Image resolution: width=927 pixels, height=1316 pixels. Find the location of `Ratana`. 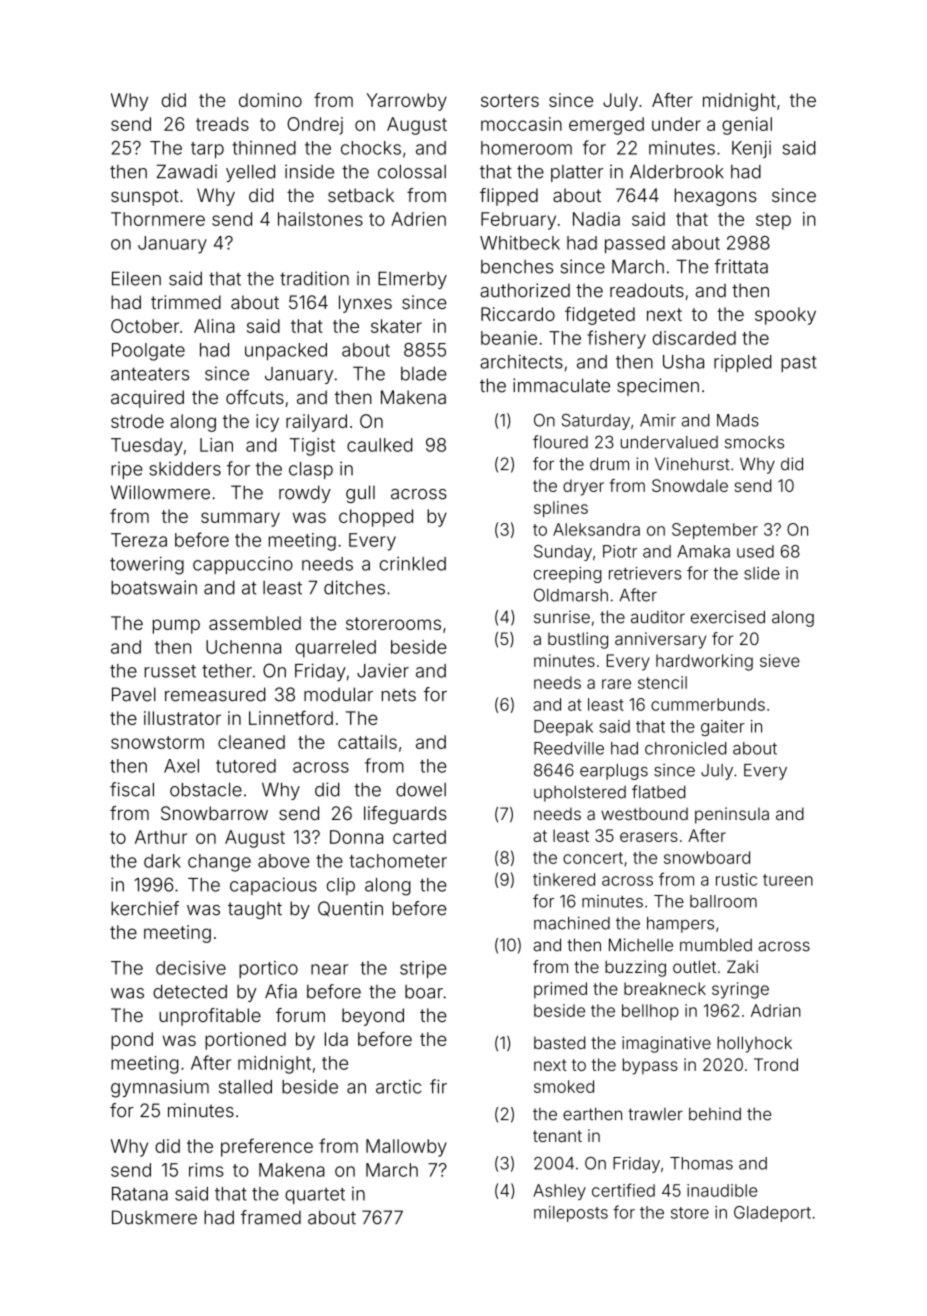

Ratana is located at coordinates (140, 1194).
